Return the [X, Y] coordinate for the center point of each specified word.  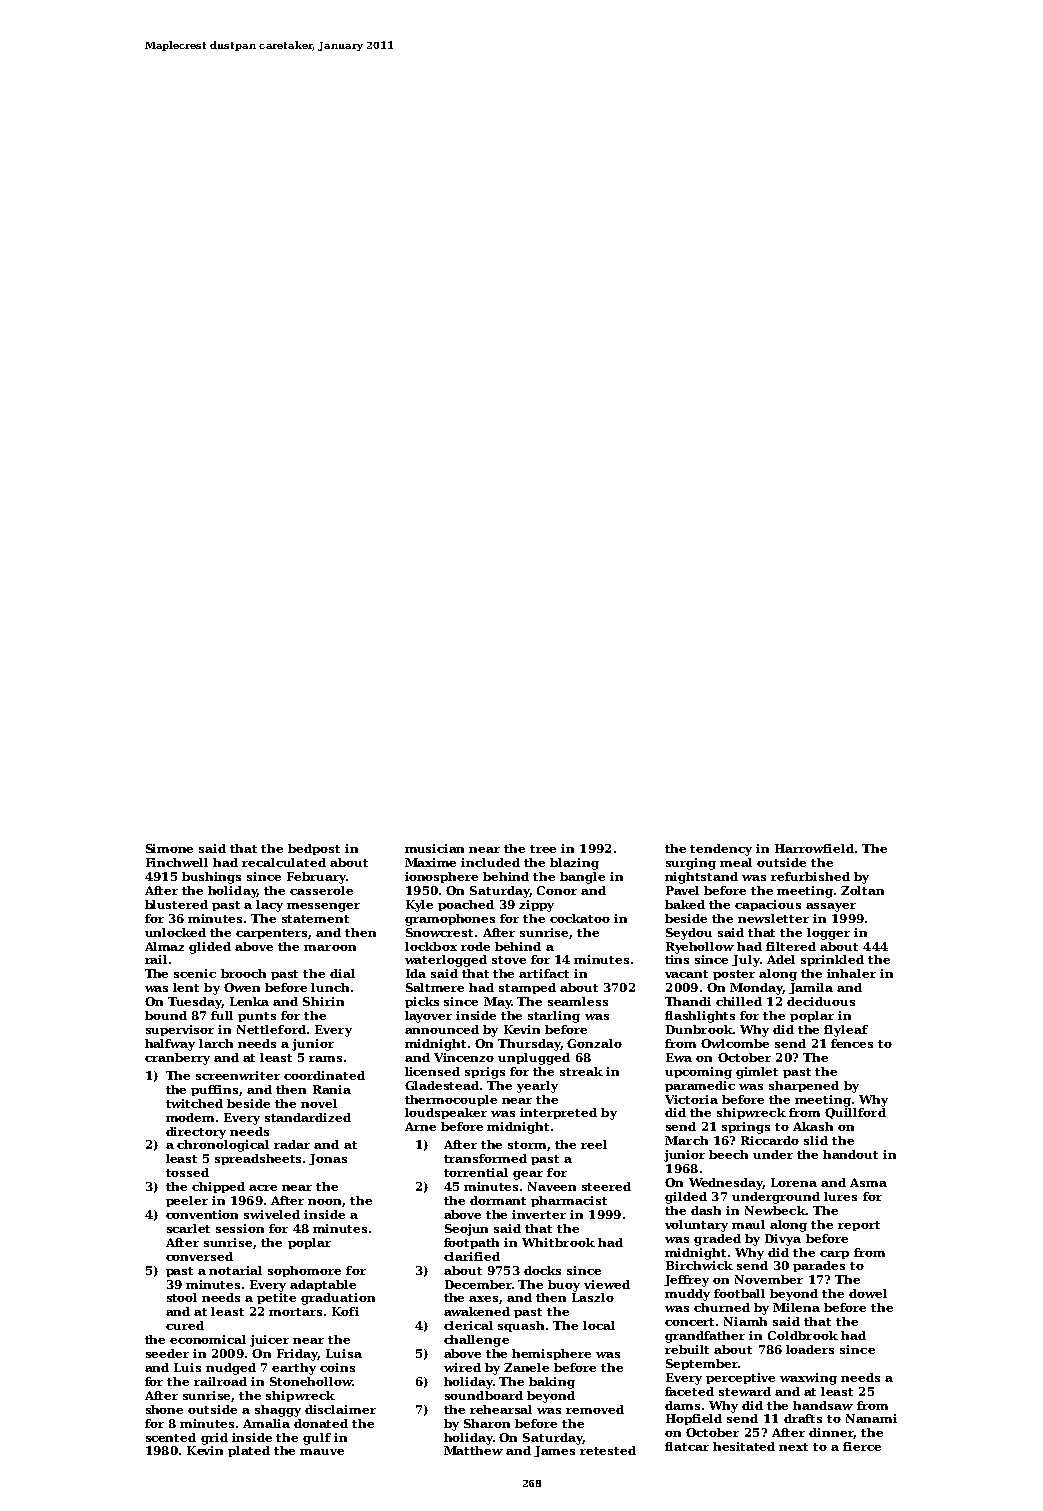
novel [319, 1103]
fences [852, 1043]
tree [543, 849]
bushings [211, 878]
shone [164, 1409]
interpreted [558, 1113]
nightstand [701, 878]
